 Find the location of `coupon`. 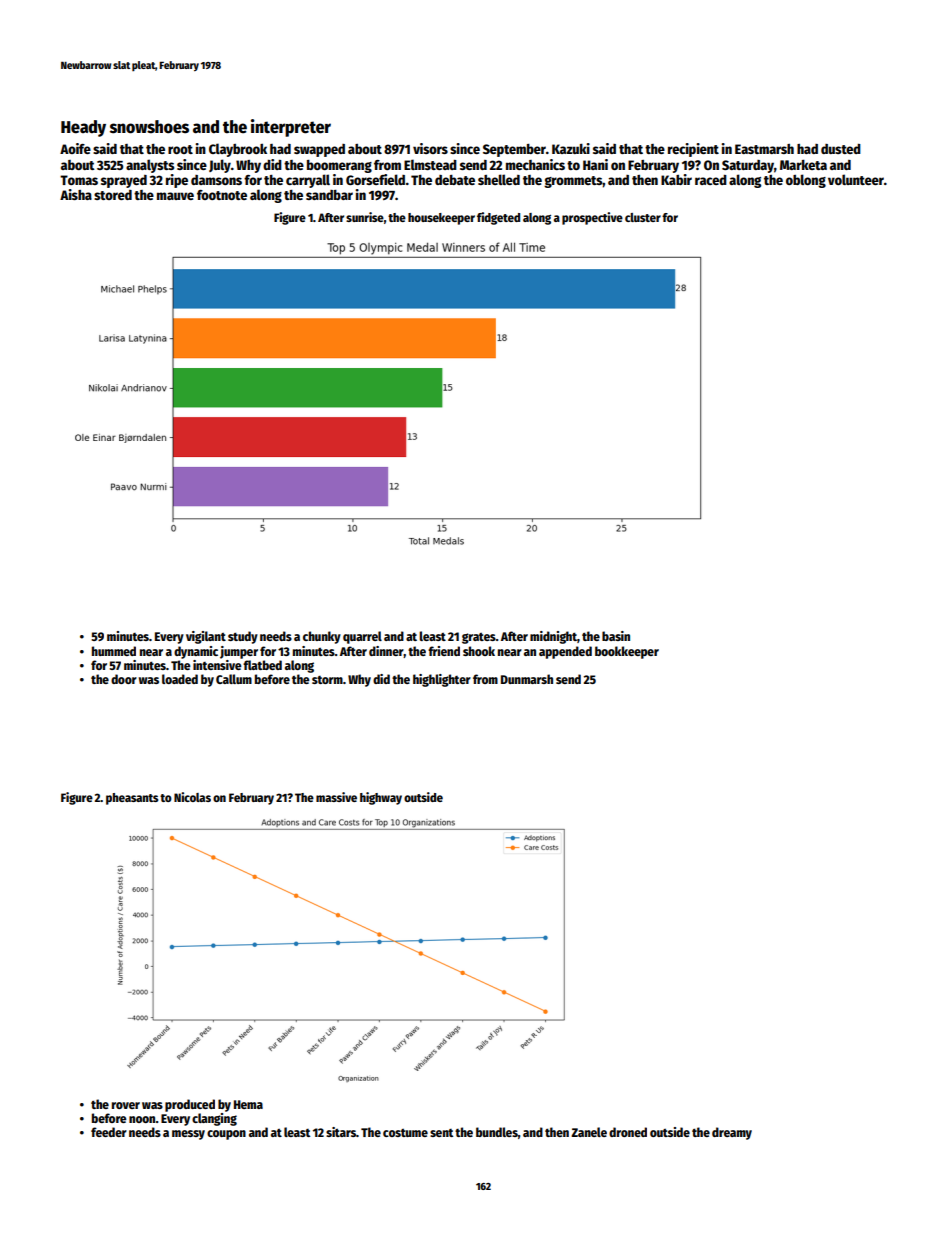

coupon is located at coordinates (226, 1135).
